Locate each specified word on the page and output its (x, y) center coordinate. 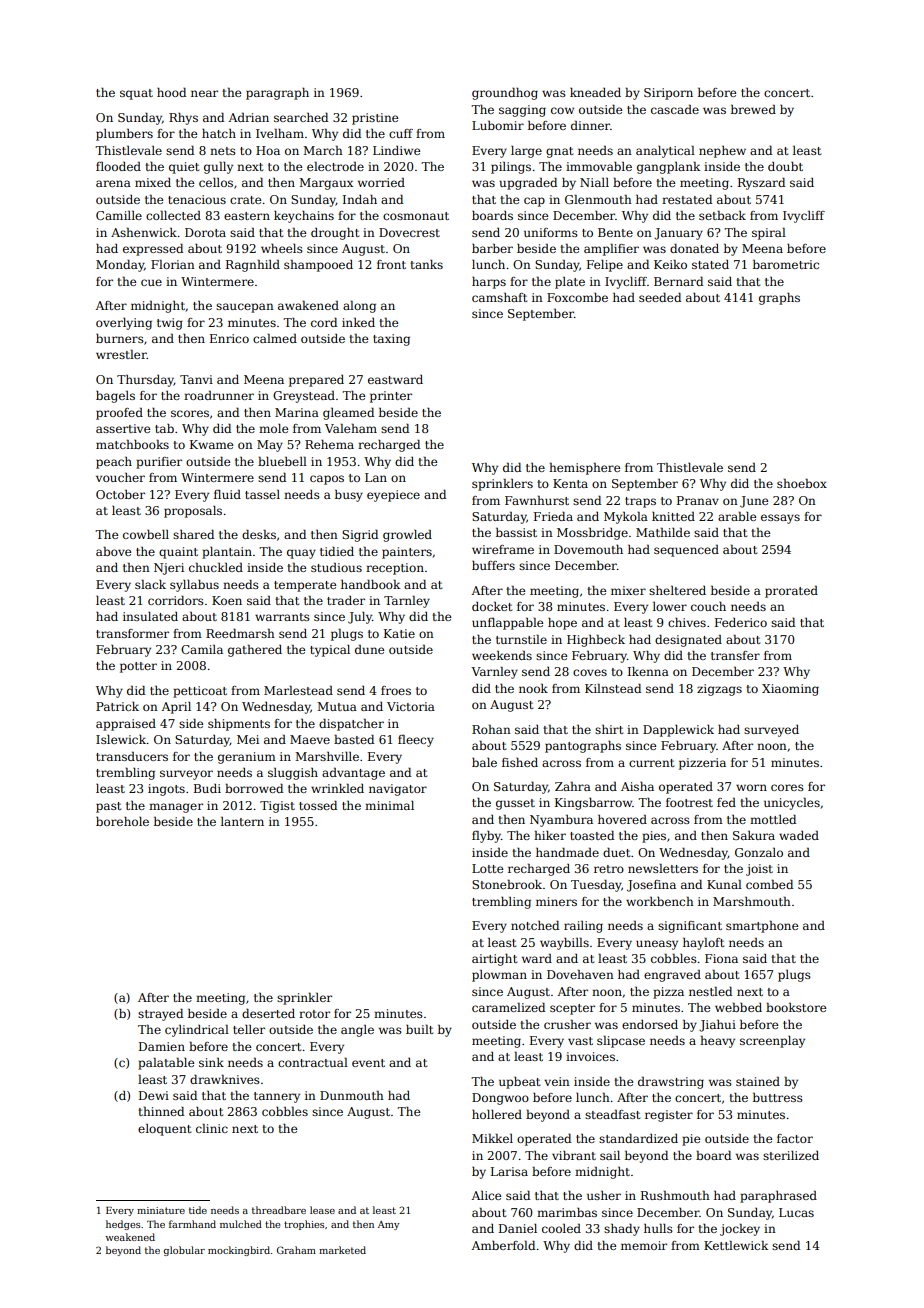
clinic (212, 1128)
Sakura (754, 835)
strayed (160, 1015)
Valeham (351, 428)
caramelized (508, 1007)
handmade (567, 852)
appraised (126, 725)
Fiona (721, 958)
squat (136, 94)
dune (369, 649)
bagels (115, 397)
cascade (675, 109)
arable (737, 516)
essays (780, 519)
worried (381, 182)
